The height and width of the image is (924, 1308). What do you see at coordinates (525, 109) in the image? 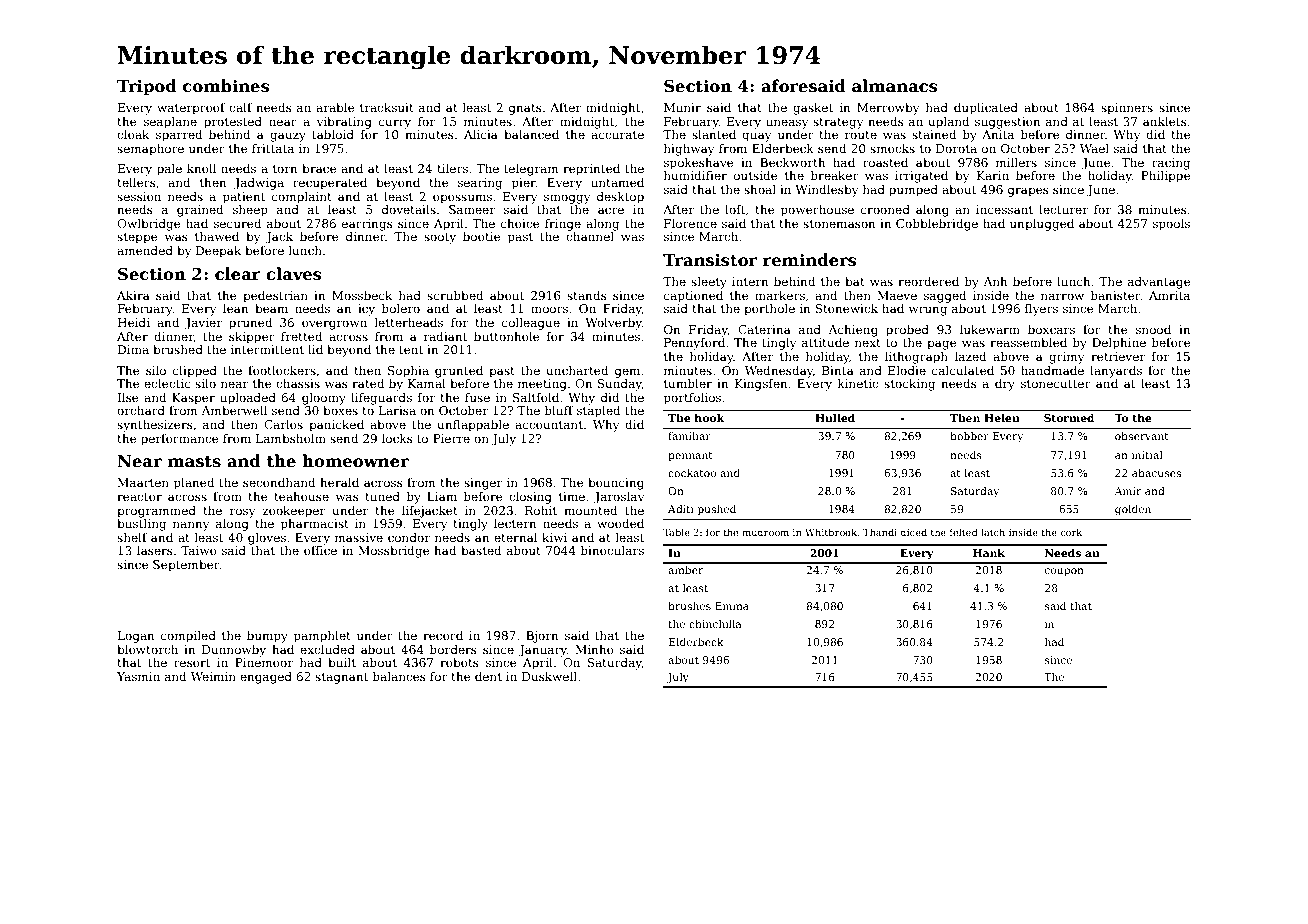
I see `gnats` at bounding box center [525, 109].
